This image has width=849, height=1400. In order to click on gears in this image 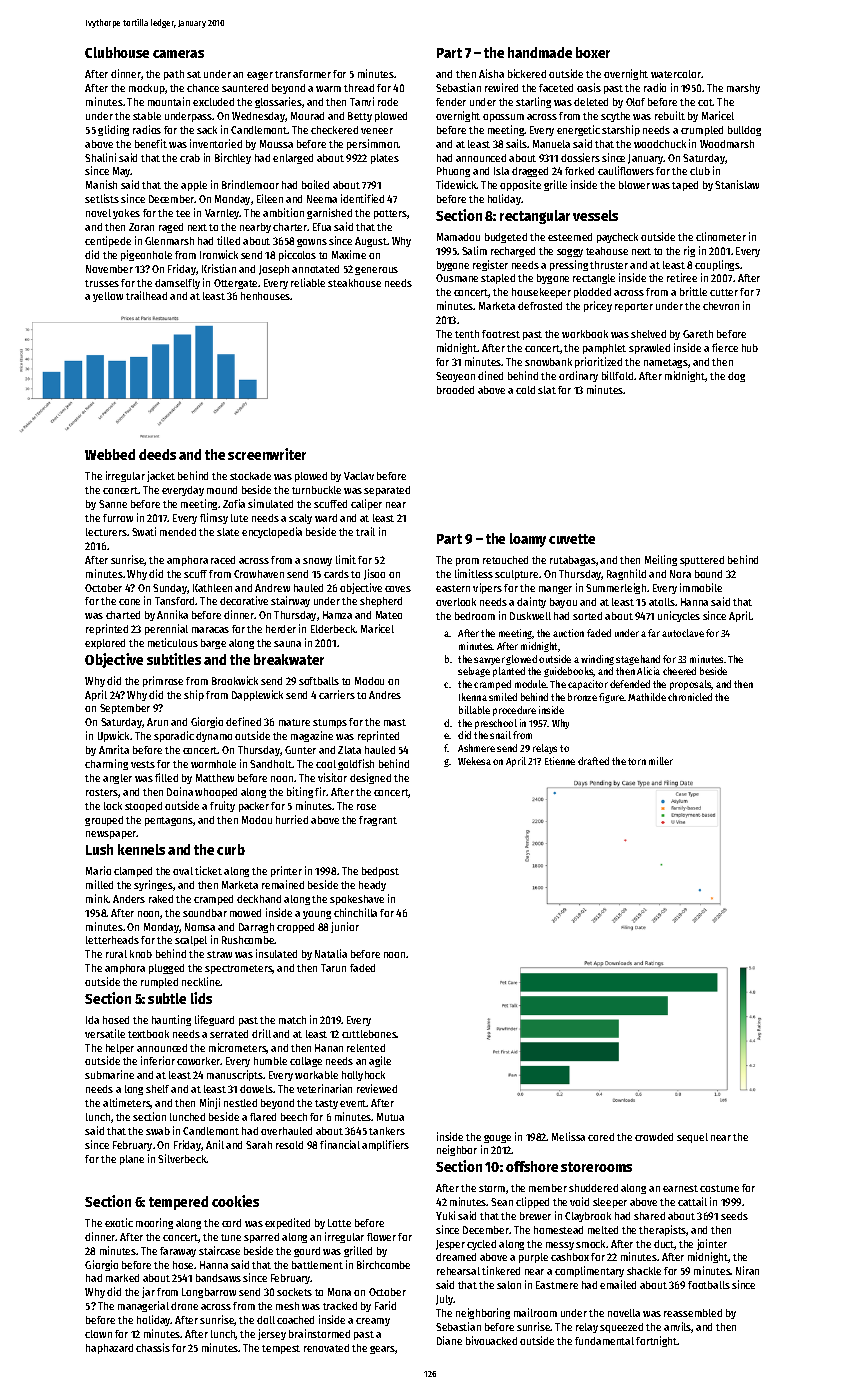, I will do `click(383, 1350)`.
